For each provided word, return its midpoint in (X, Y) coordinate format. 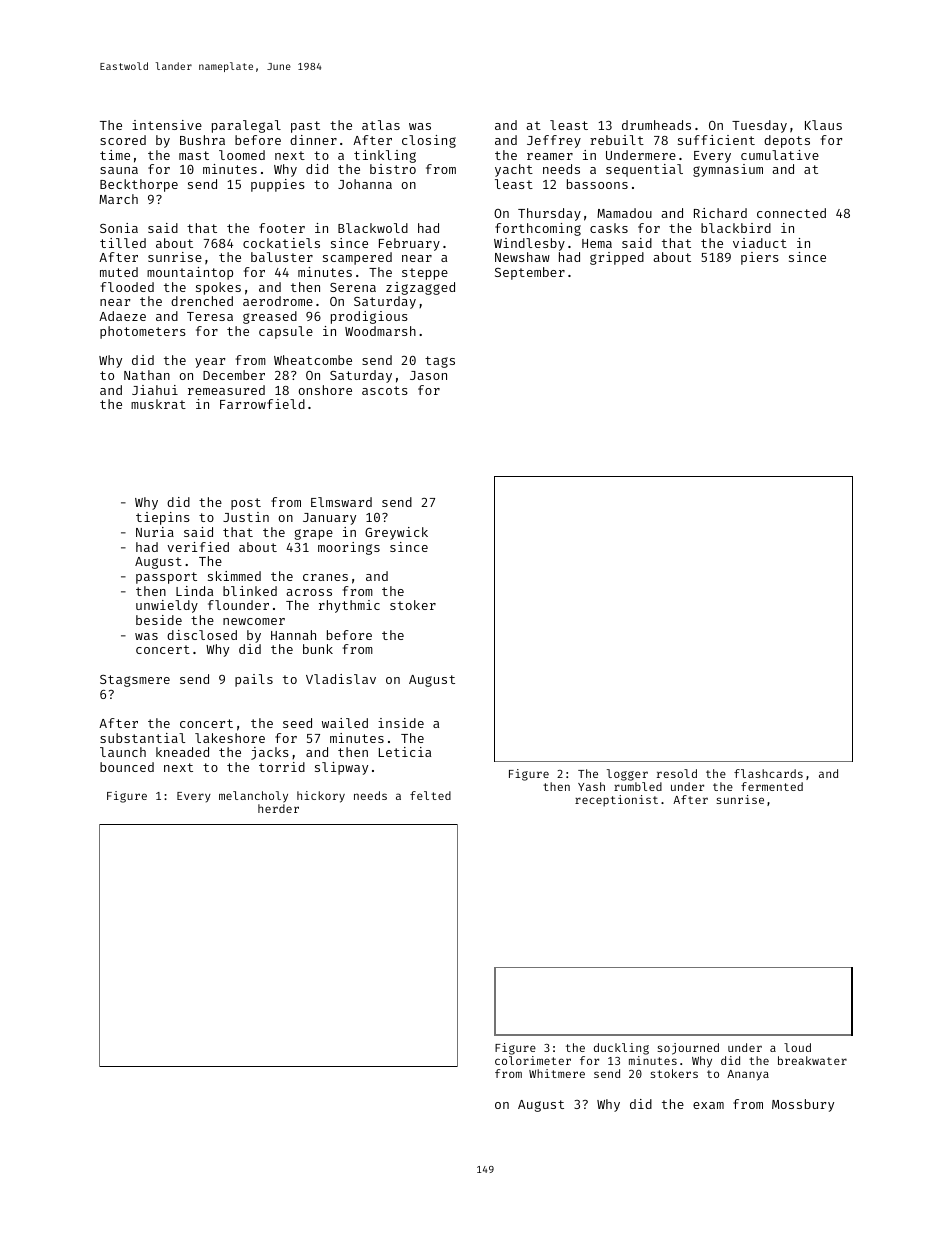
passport (166, 578)
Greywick (396, 533)
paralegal (246, 126)
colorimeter (533, 1060)
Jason (428, 375)
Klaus (823, 125)
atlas (381, 125)
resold (677, 773)
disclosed (202, 635)
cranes (325, 577)
